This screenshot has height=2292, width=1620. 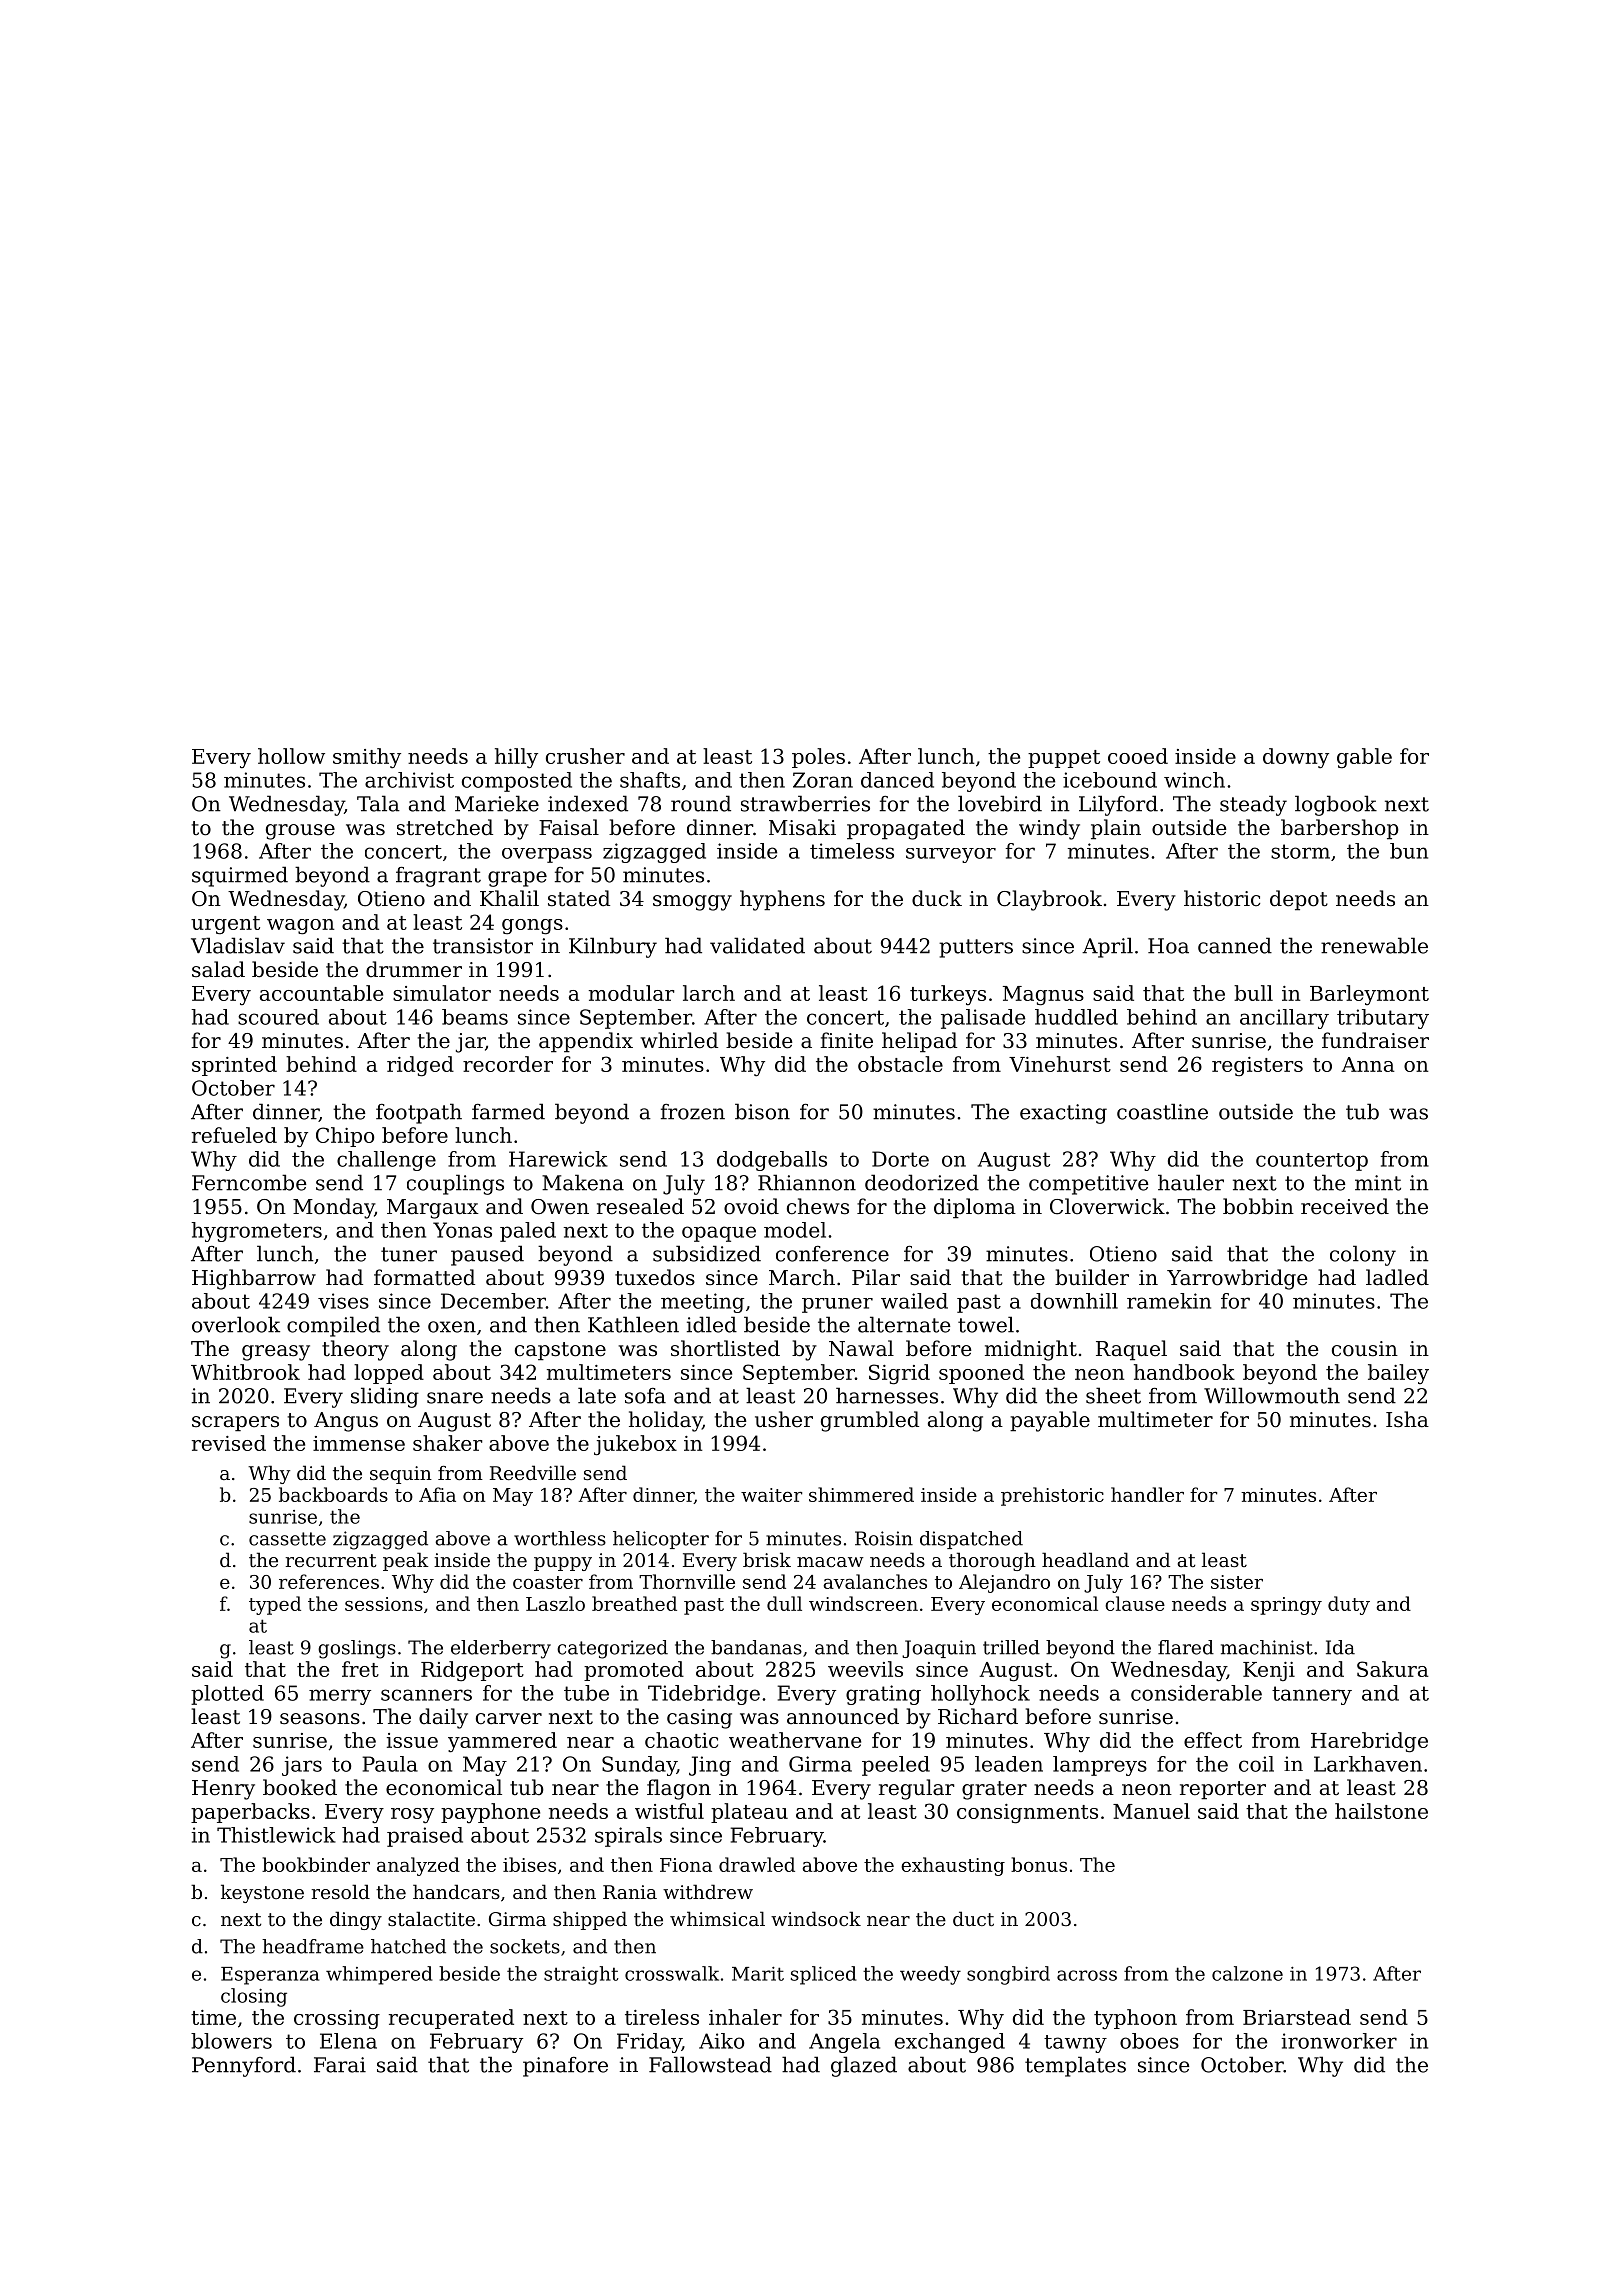 I want to click on downy, so click(x=1296, y=758).
